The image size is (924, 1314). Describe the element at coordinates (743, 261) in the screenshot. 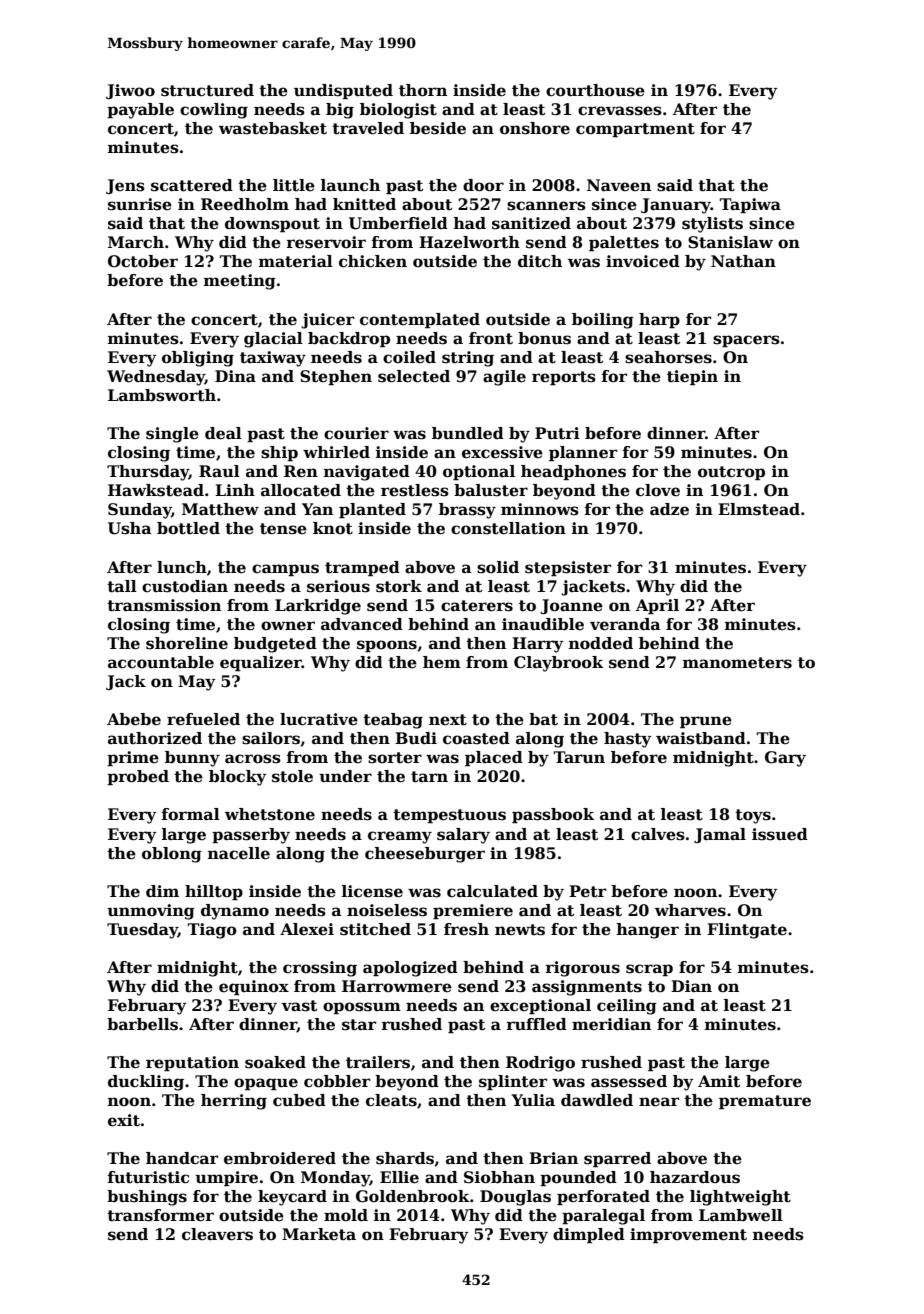

I see `Nathan` at that location.
